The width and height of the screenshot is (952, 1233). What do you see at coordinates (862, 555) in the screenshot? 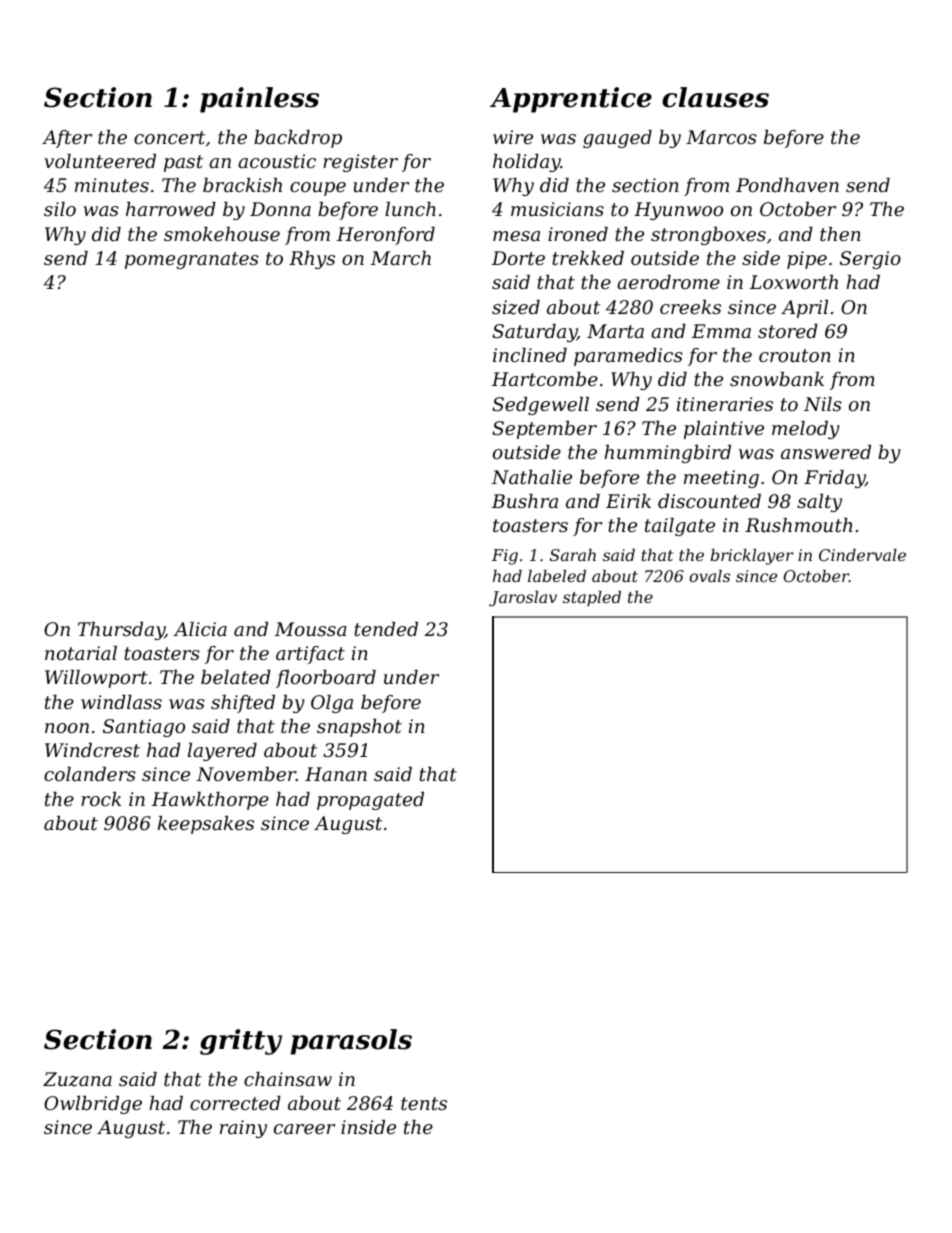
I see `Cindervale` at bounding box center [862, 555].
